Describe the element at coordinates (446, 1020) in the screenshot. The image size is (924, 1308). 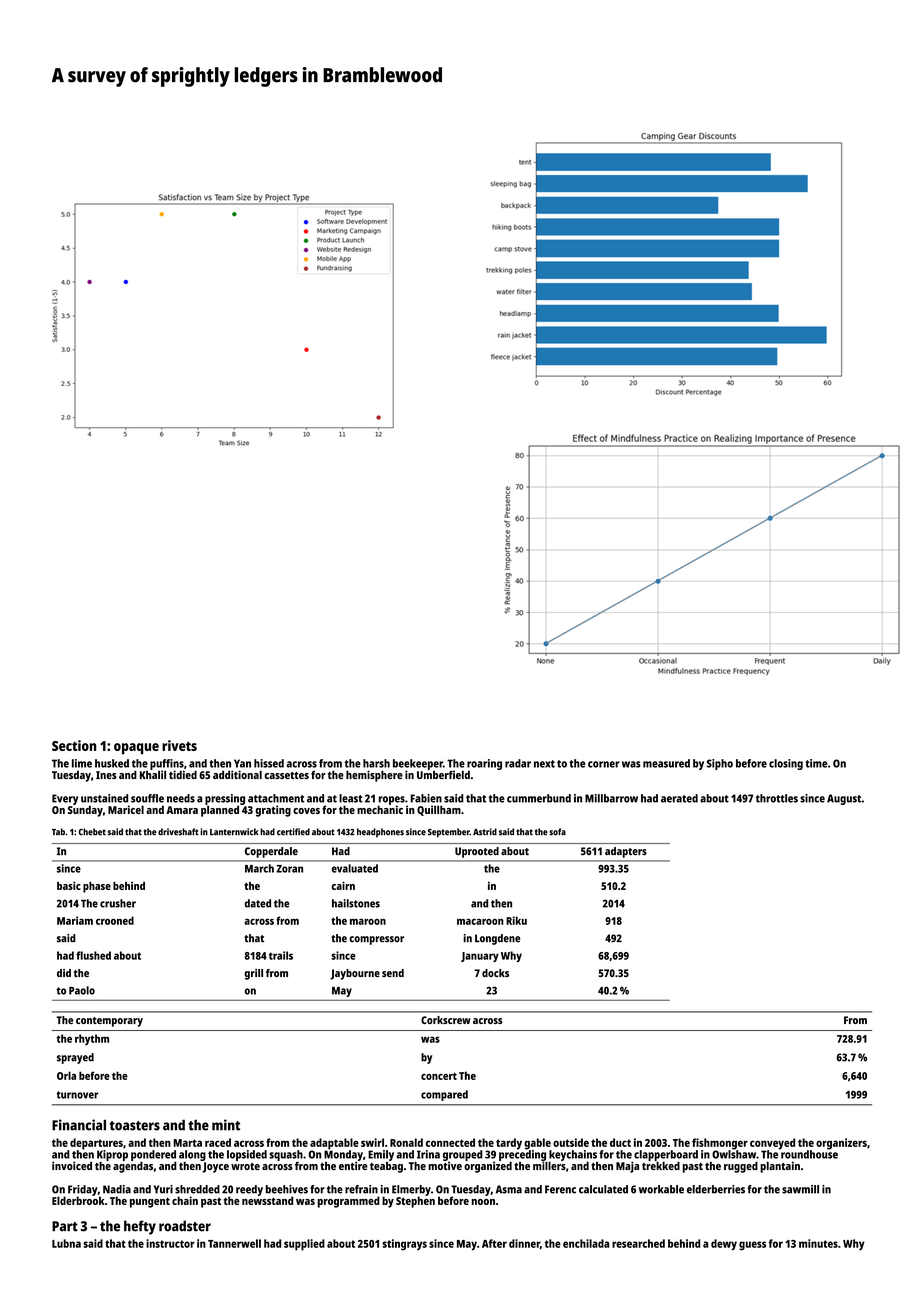
I see `Corkscrew` at that location.
